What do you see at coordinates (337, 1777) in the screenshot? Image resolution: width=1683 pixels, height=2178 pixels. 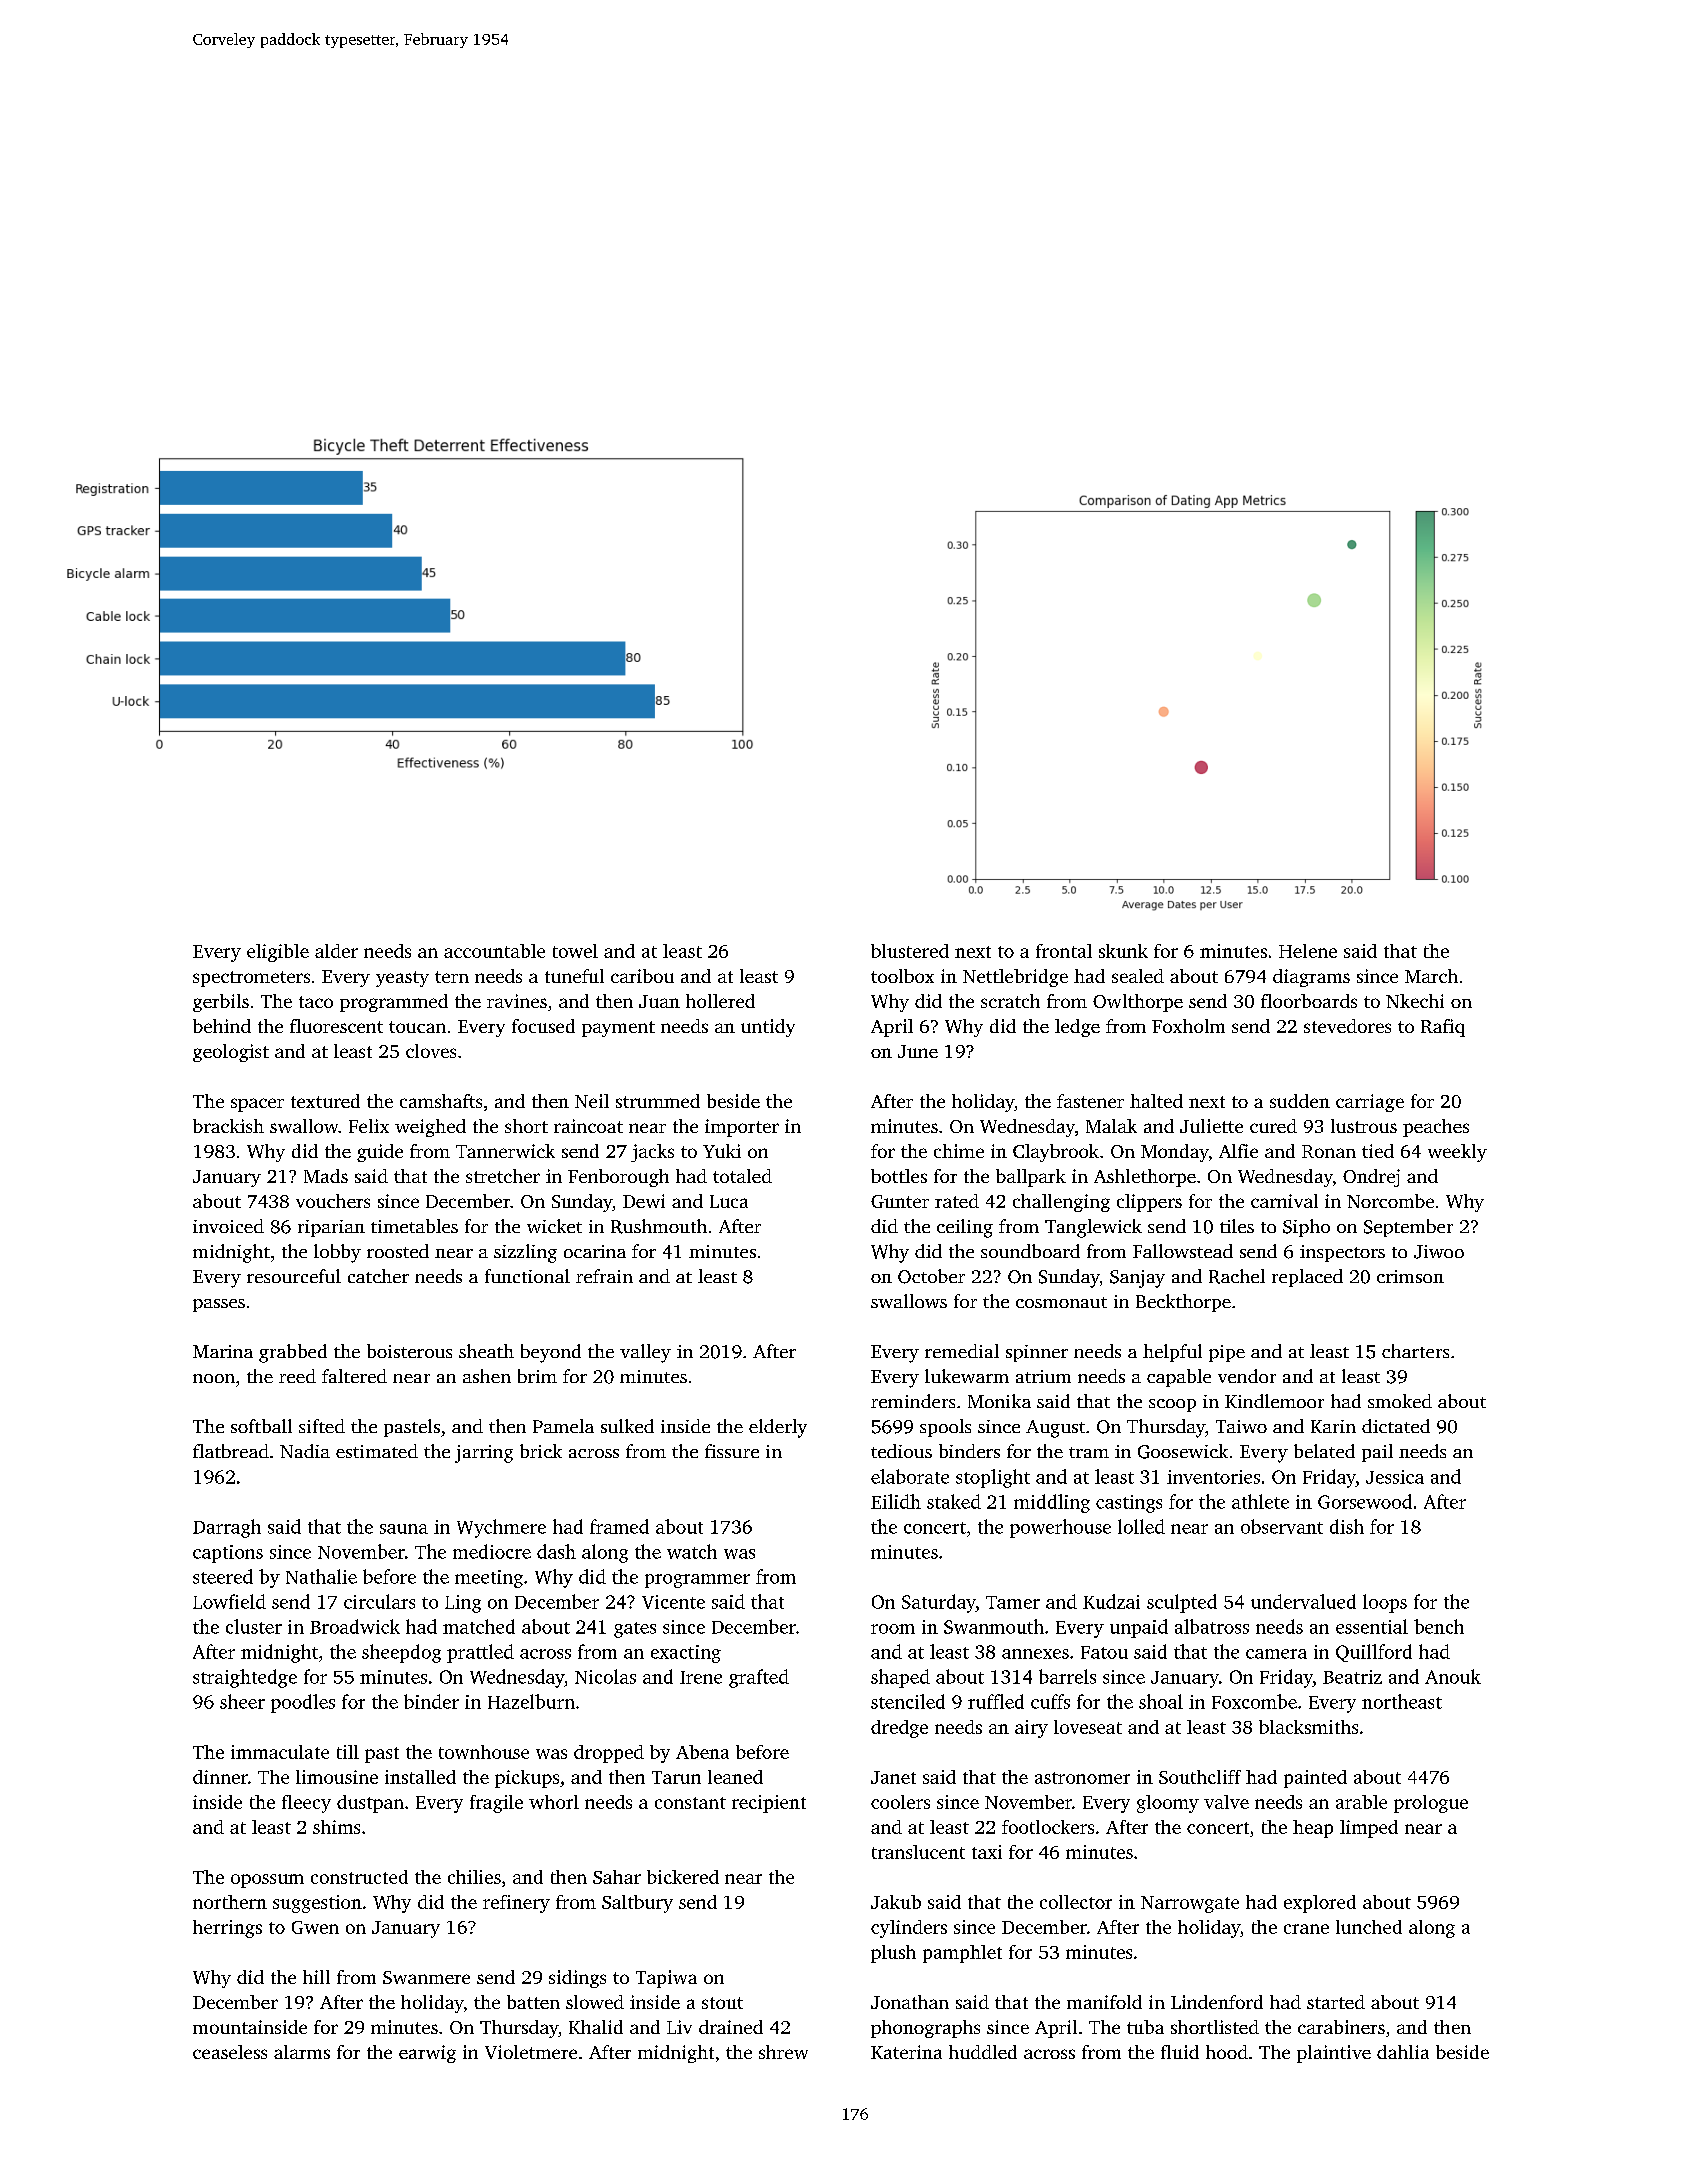 I see `limousine` at bounding box center [337, 1777].
